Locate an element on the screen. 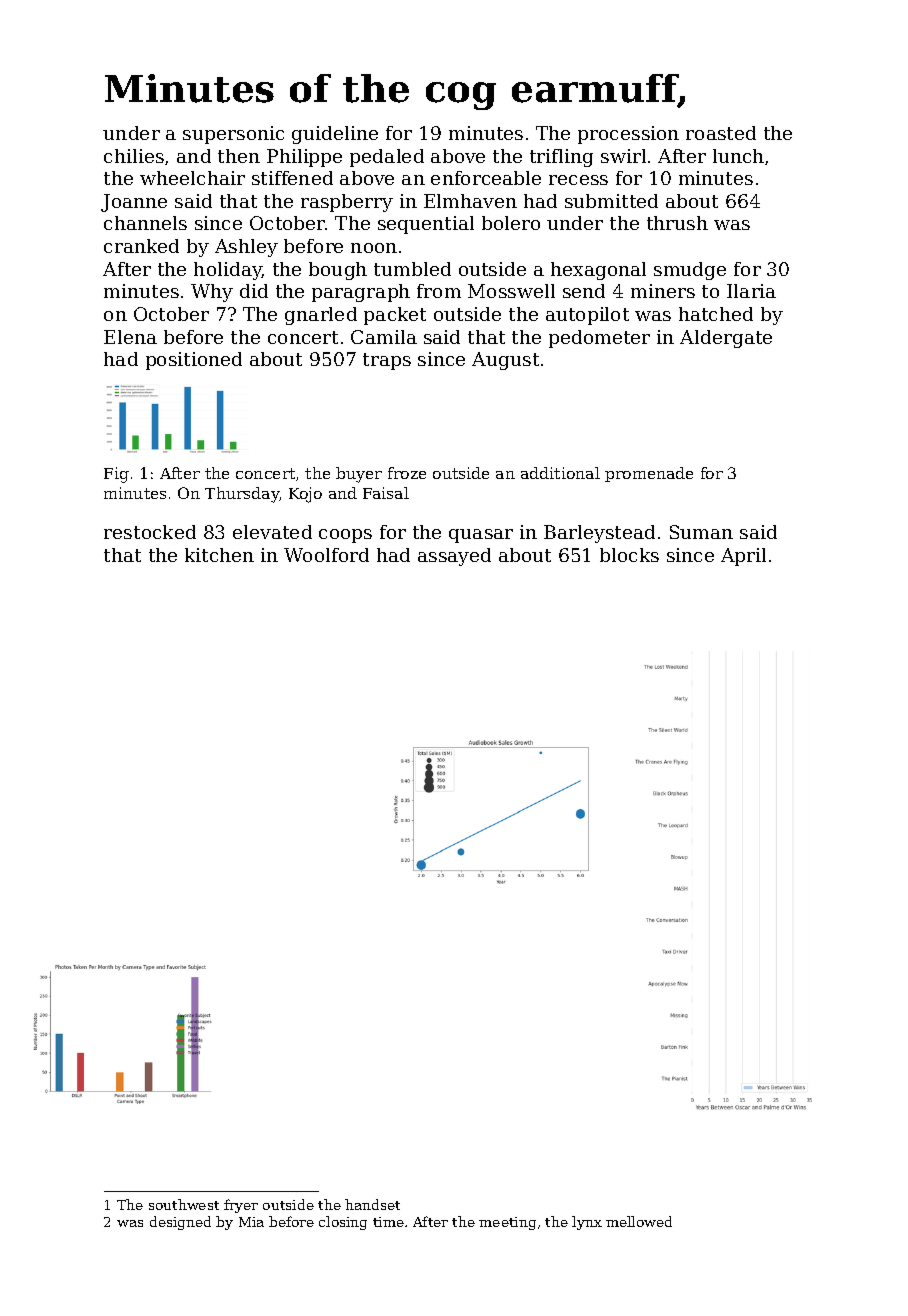 The height and width of the screenshot is (1316, 908). positioned is located at coordinates (194, 361).
